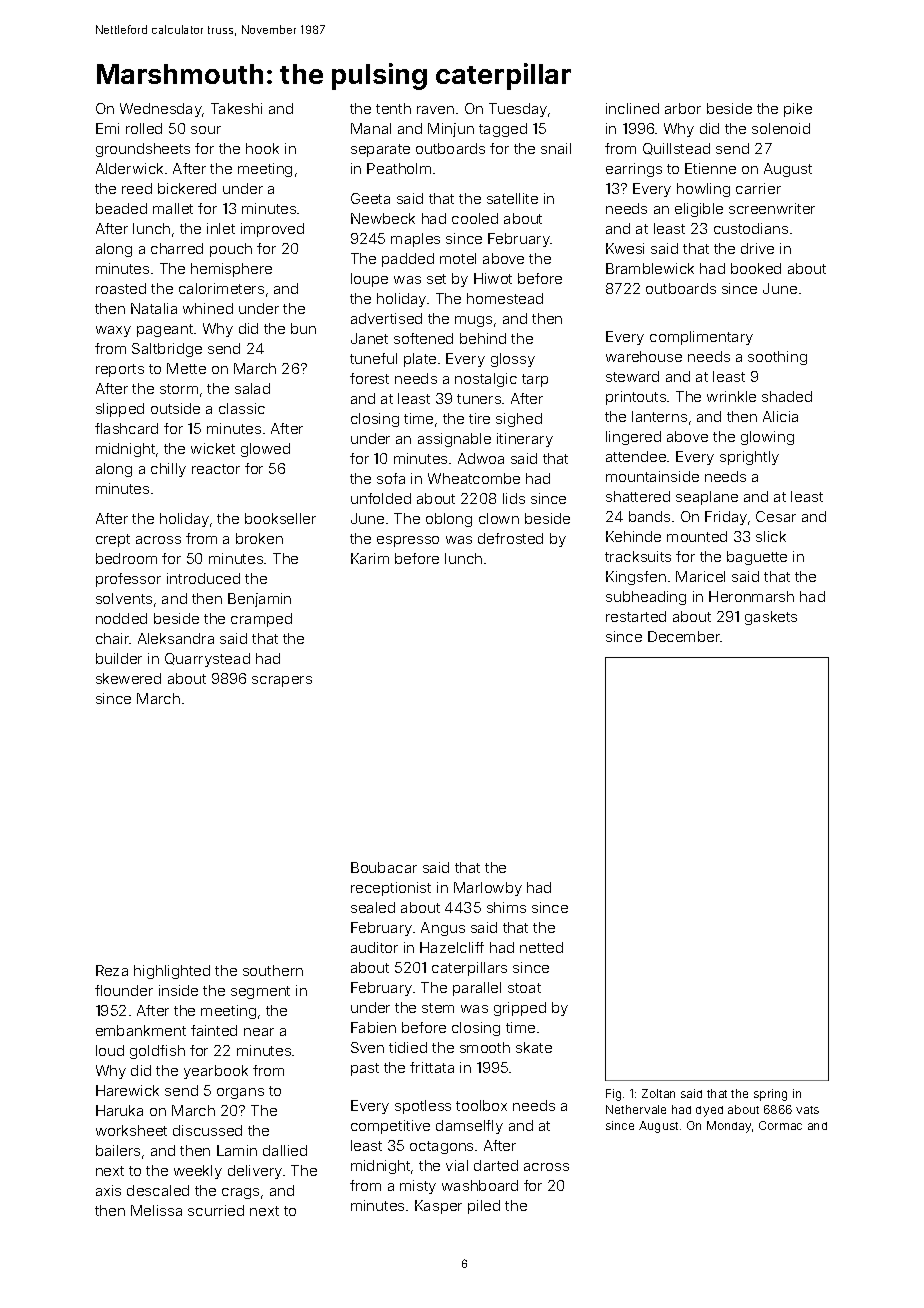 The image size is (924, 1308). Describe the element at coordinates (370, 198) in the screenshot. I see `Geeta` at that location.
